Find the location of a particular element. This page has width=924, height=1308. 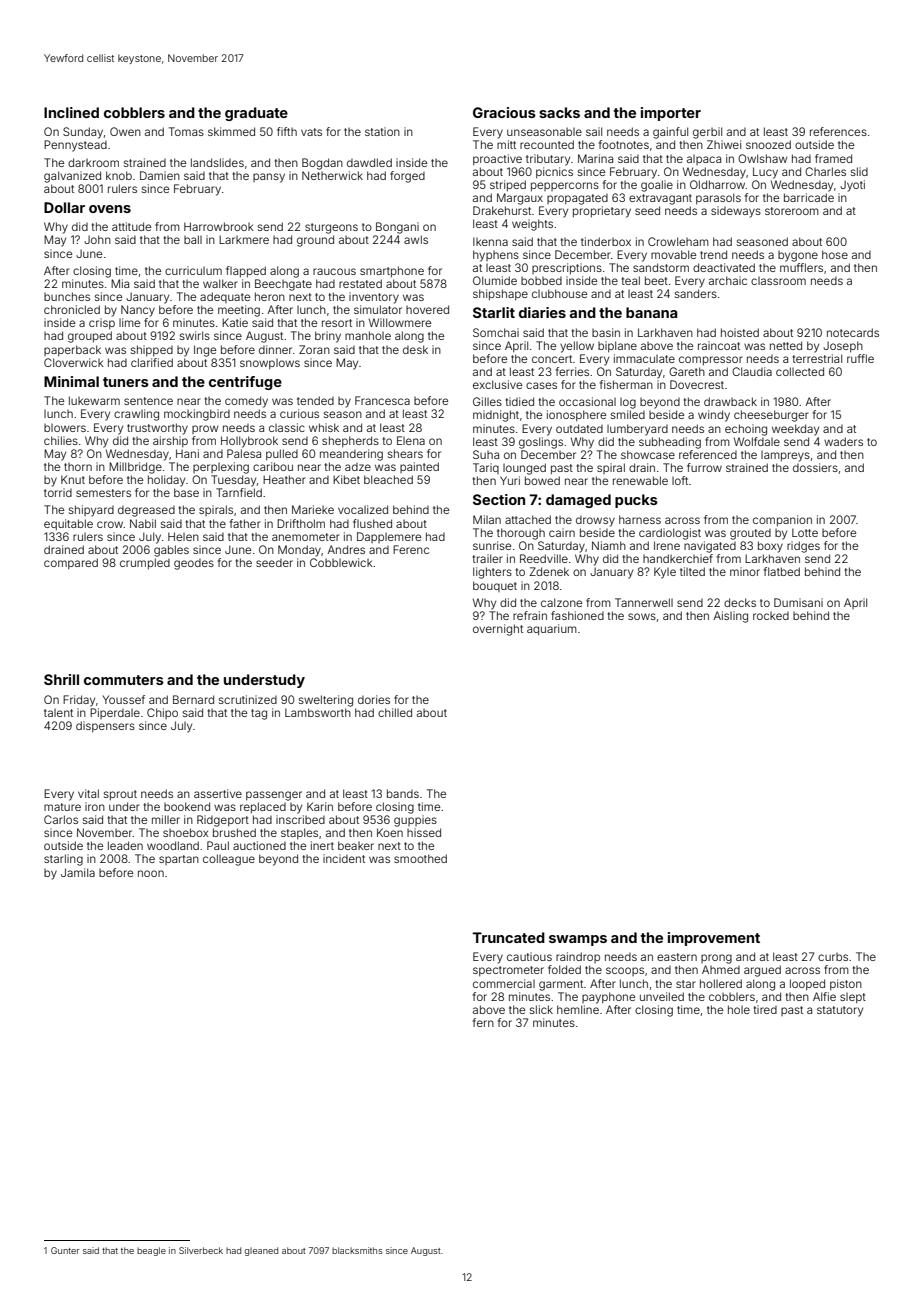

swamps is located at coordinates (578, 940).
